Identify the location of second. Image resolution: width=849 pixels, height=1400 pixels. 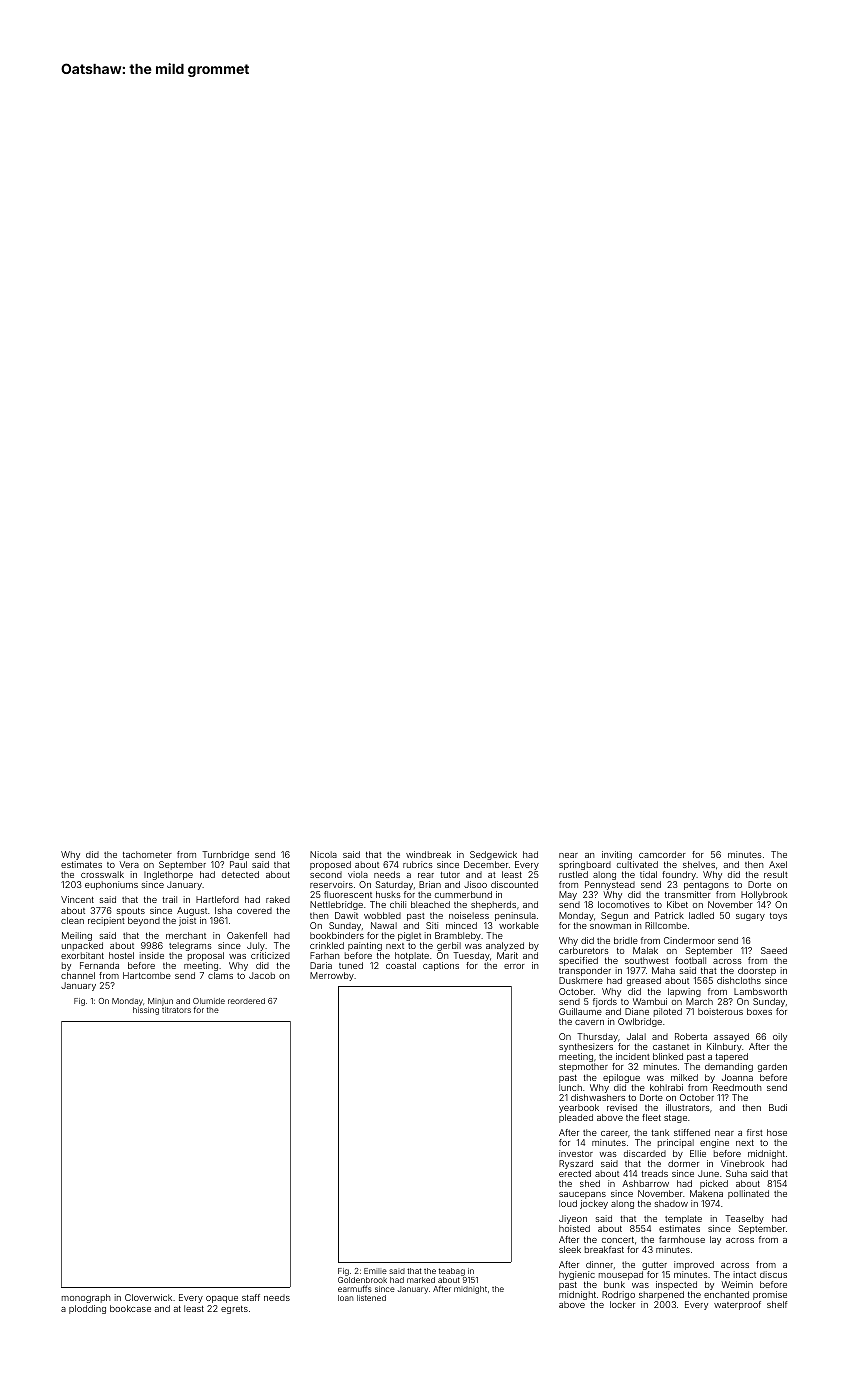
(326, 874).
